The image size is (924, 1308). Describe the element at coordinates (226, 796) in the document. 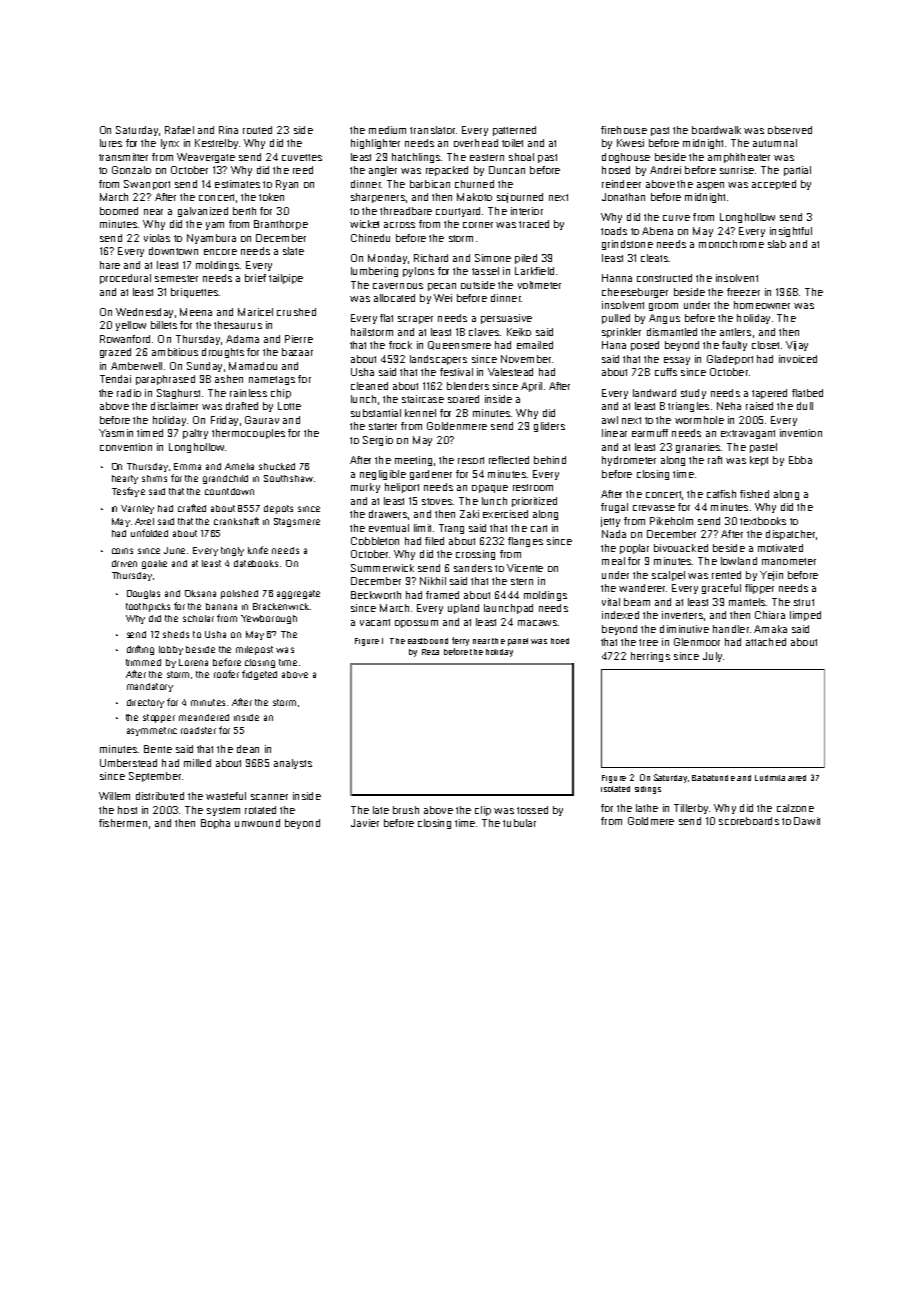

I see `wasteful` at that location.
